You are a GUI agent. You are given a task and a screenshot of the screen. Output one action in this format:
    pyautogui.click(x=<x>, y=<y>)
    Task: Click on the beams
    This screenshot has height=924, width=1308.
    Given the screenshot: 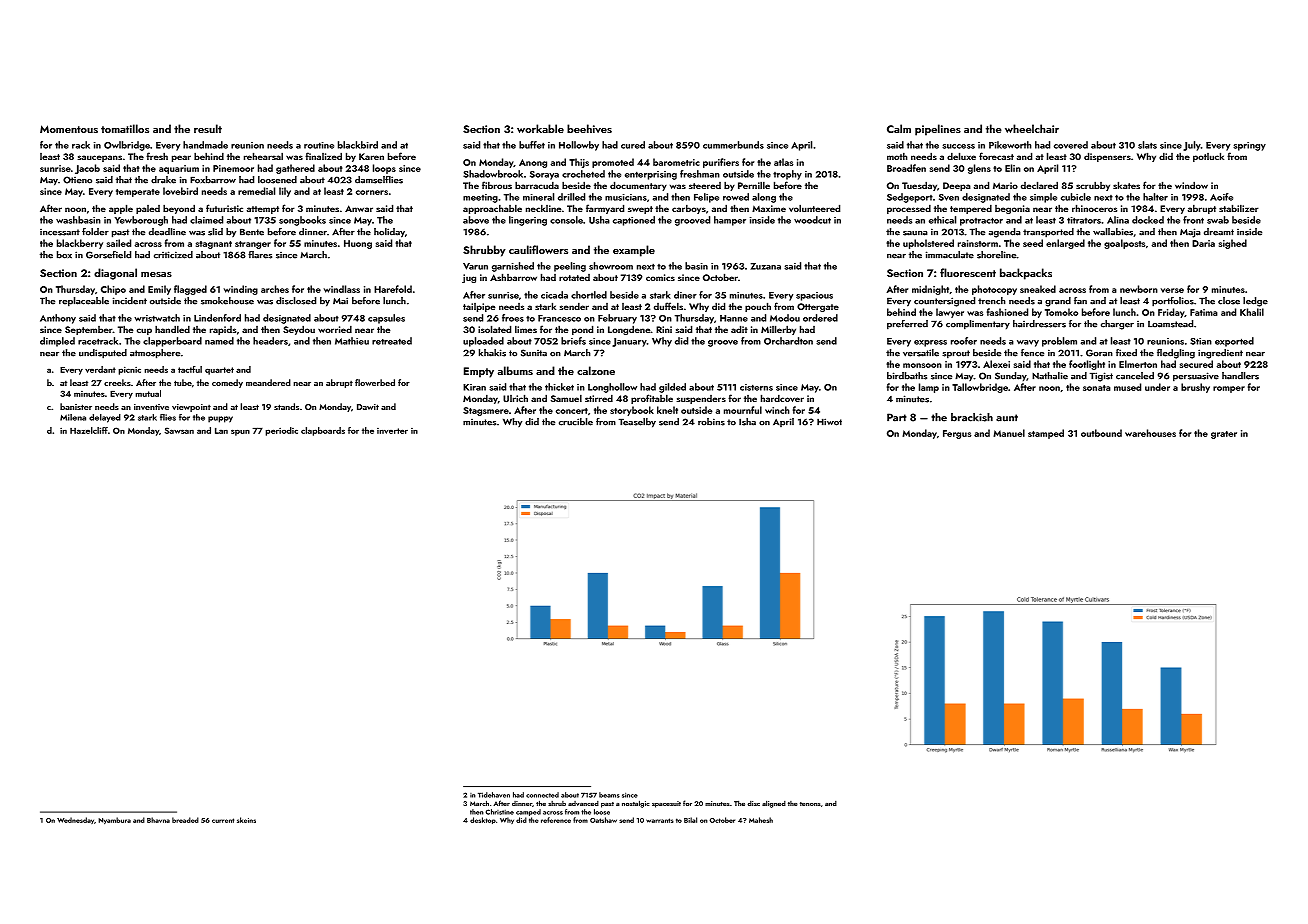 What is the action you would take?
    pyautogui.click(x=609, y=795)
